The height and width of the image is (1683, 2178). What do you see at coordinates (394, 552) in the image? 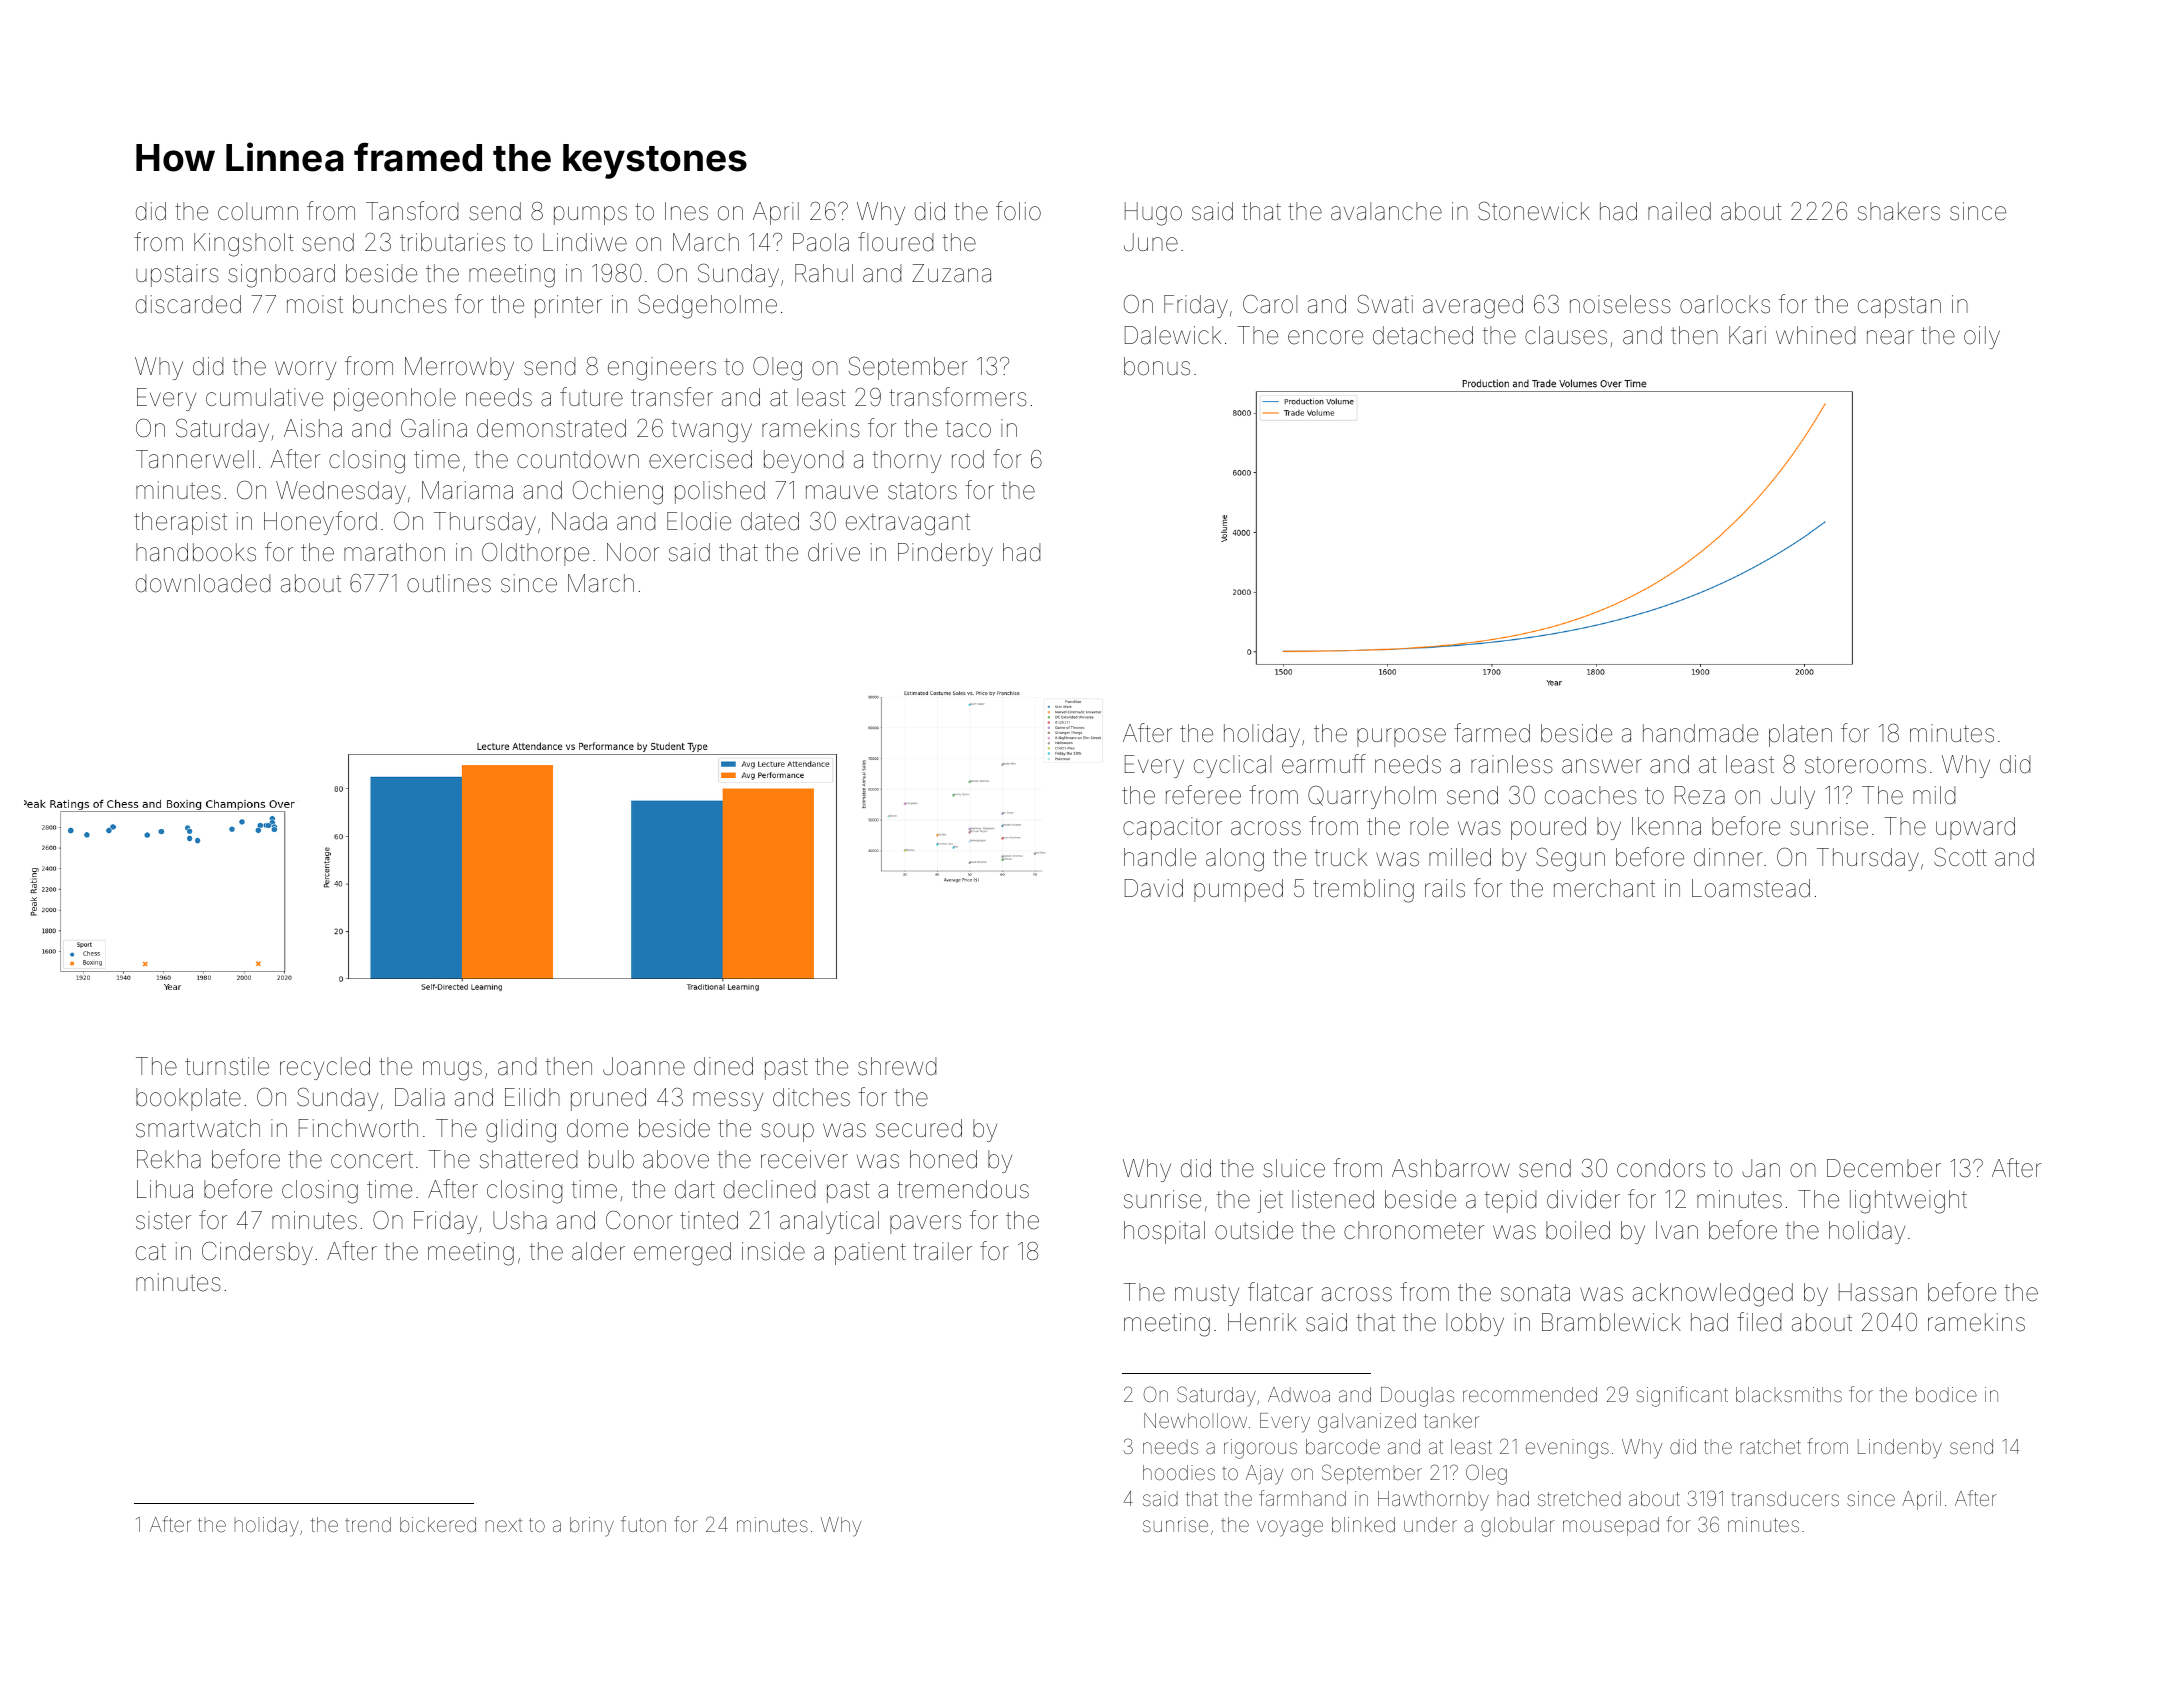
I see `marathon` at bounding box center [394, 552].
